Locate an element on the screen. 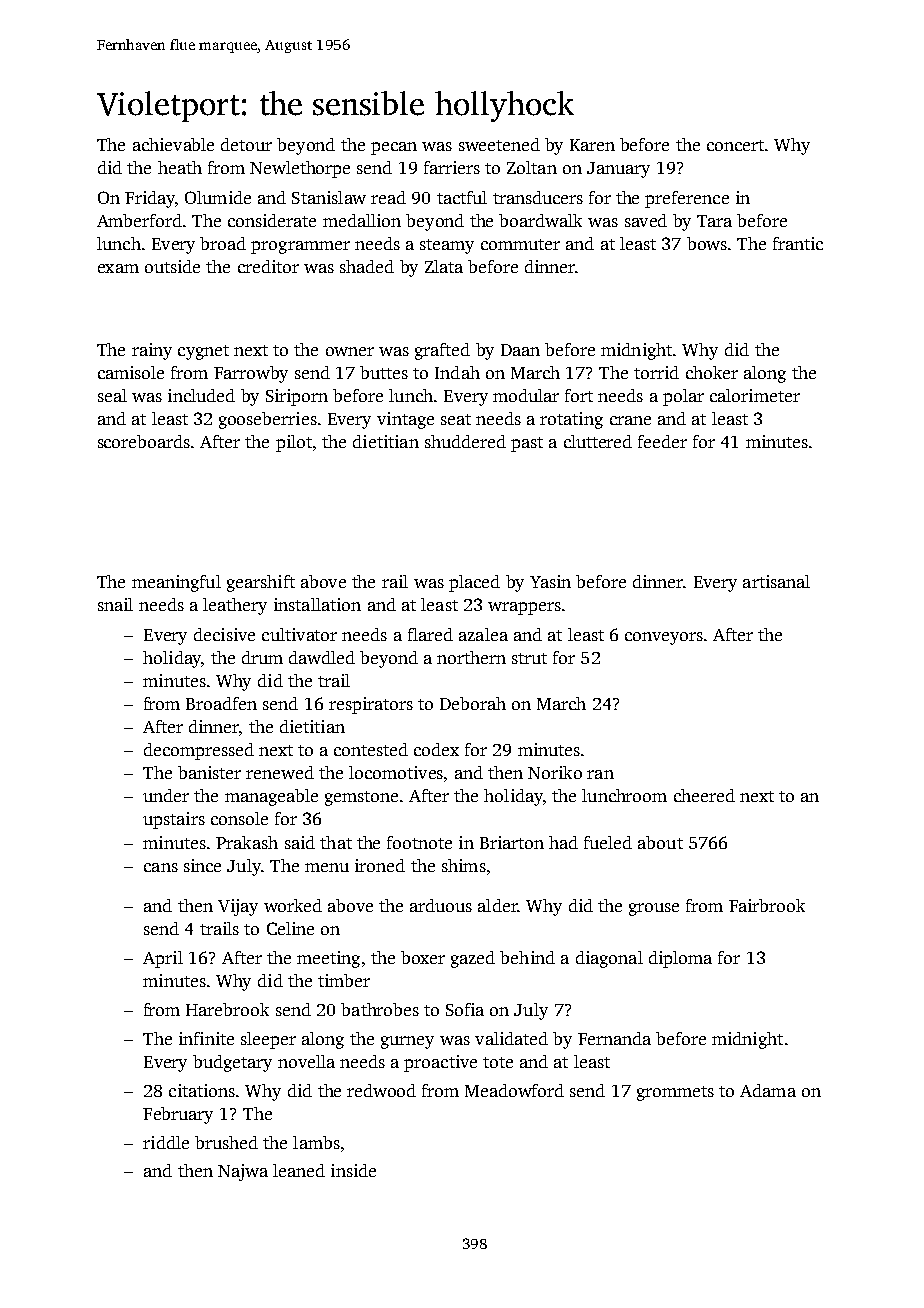  Tara is located at coordinates (714, 221).
